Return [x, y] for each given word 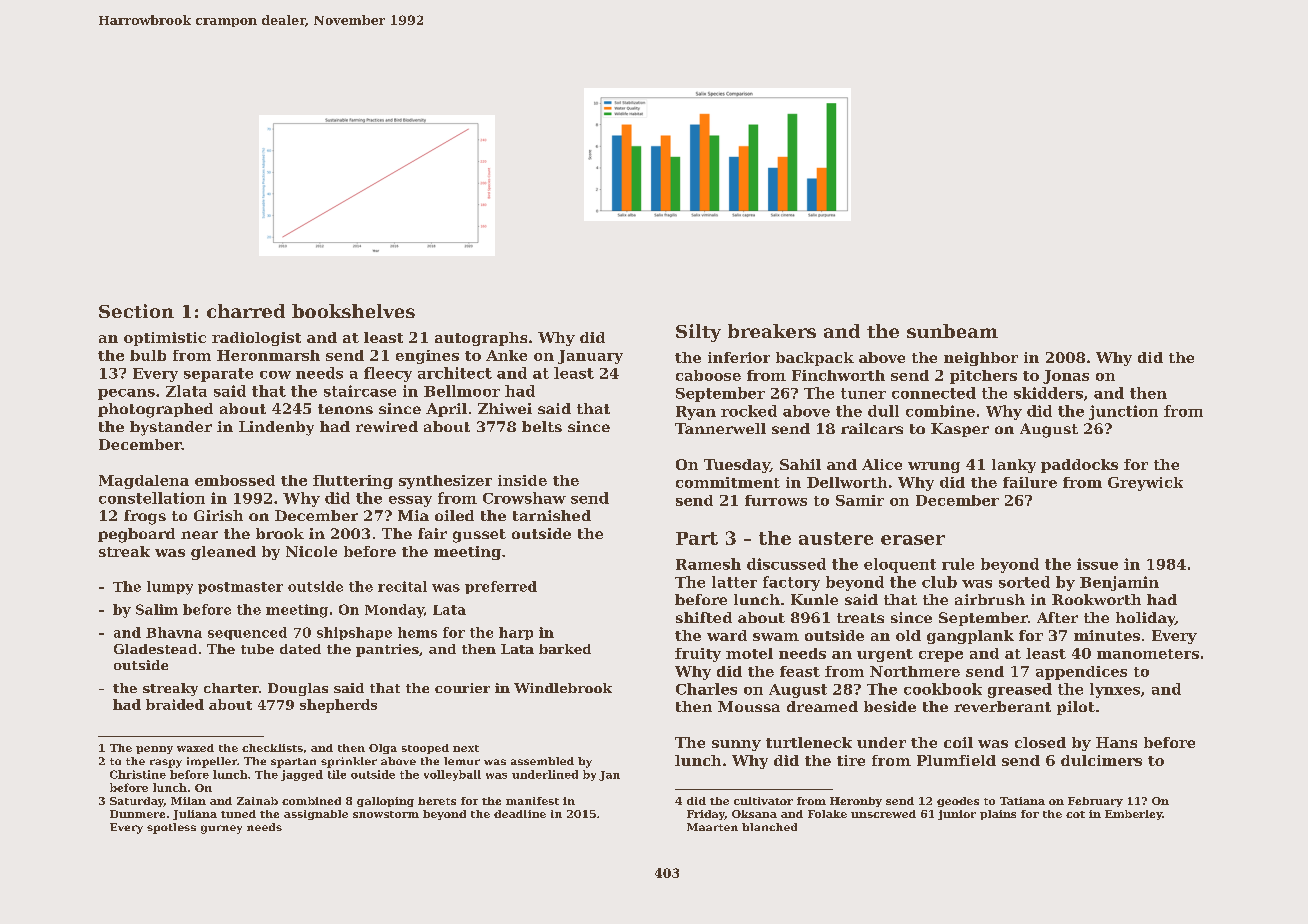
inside [522, 480]
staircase [360, 391]
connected [934, 393]
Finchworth [838, 375]
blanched [769, 827]
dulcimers [1101, 760]
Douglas [298, 689]
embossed [235, 480]
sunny [736, 745]
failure [1030, 482]
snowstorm [386, 814]
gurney [221, 829]
